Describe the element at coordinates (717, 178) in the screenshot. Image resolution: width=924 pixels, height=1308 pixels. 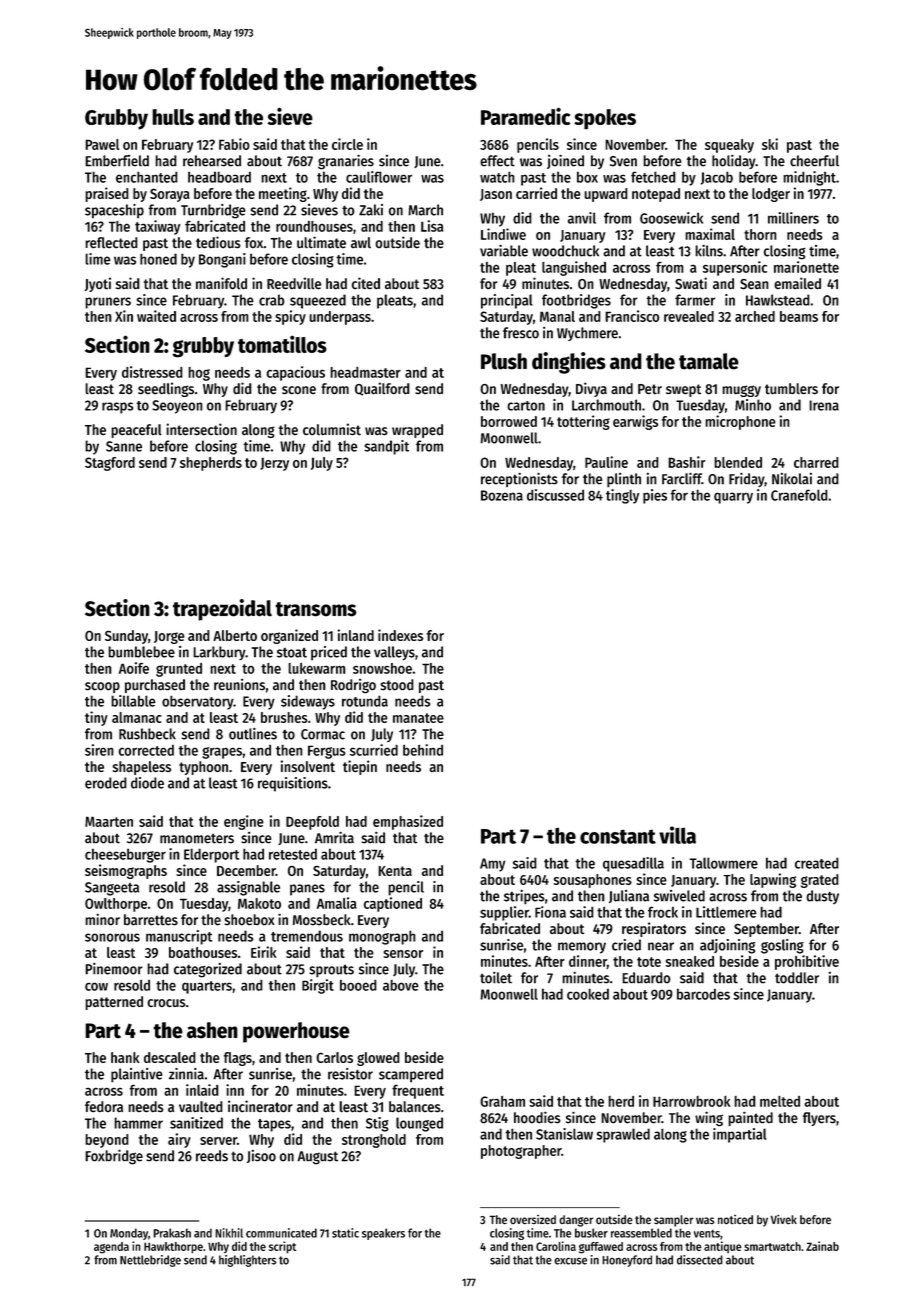
I see `Jacob` at that location.
